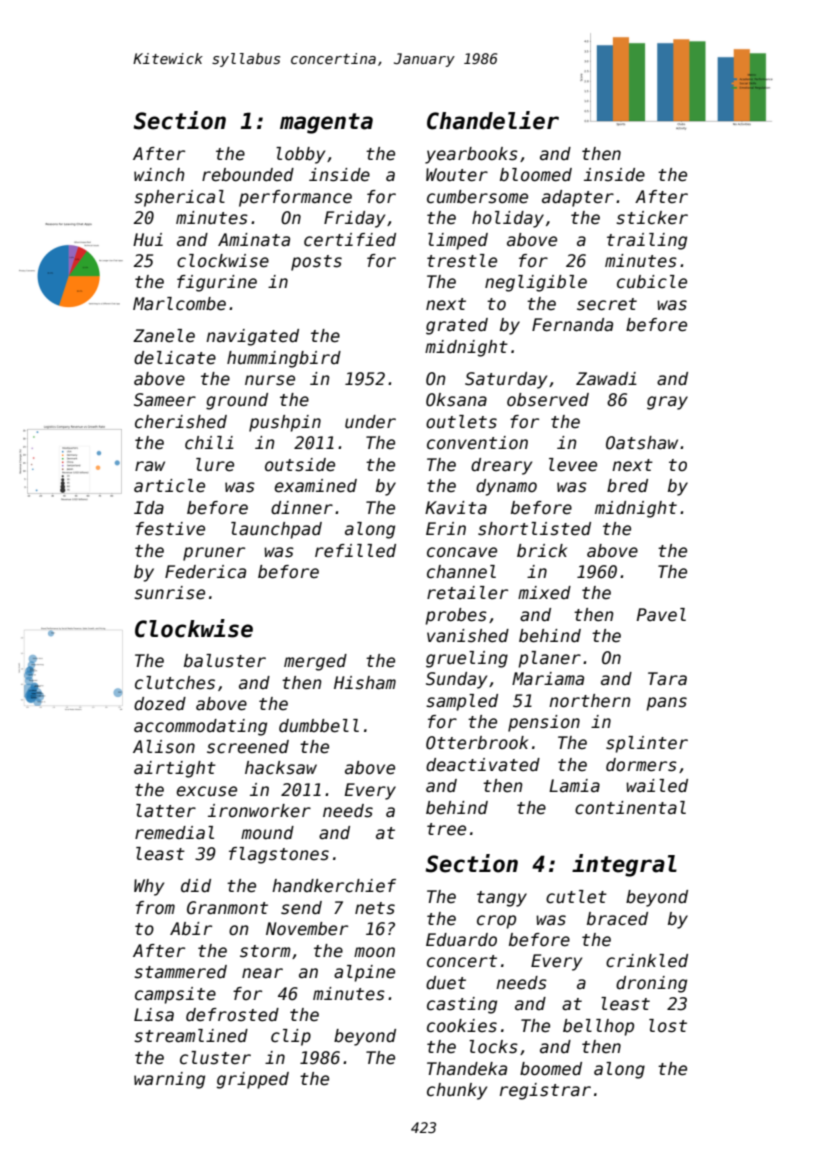 This document has width=822, height=1167. What do you see at coordinates (175, 683) in the document?
I see `clutches` at bounding box center [175, 683].
